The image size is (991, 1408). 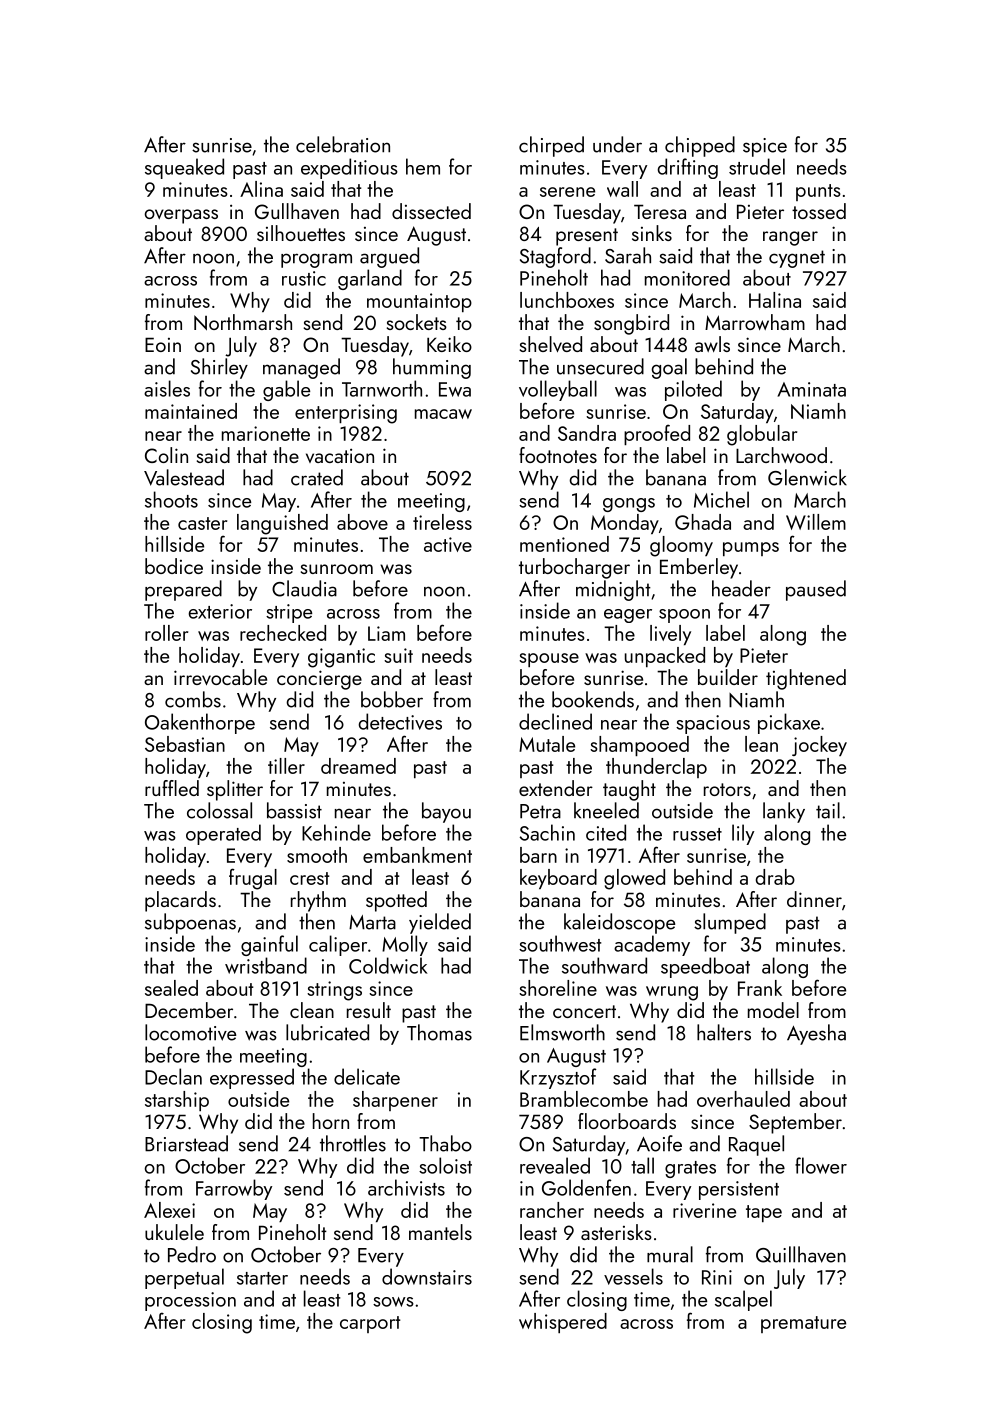 I want to click on carport, so click(x=370, y=1324).
